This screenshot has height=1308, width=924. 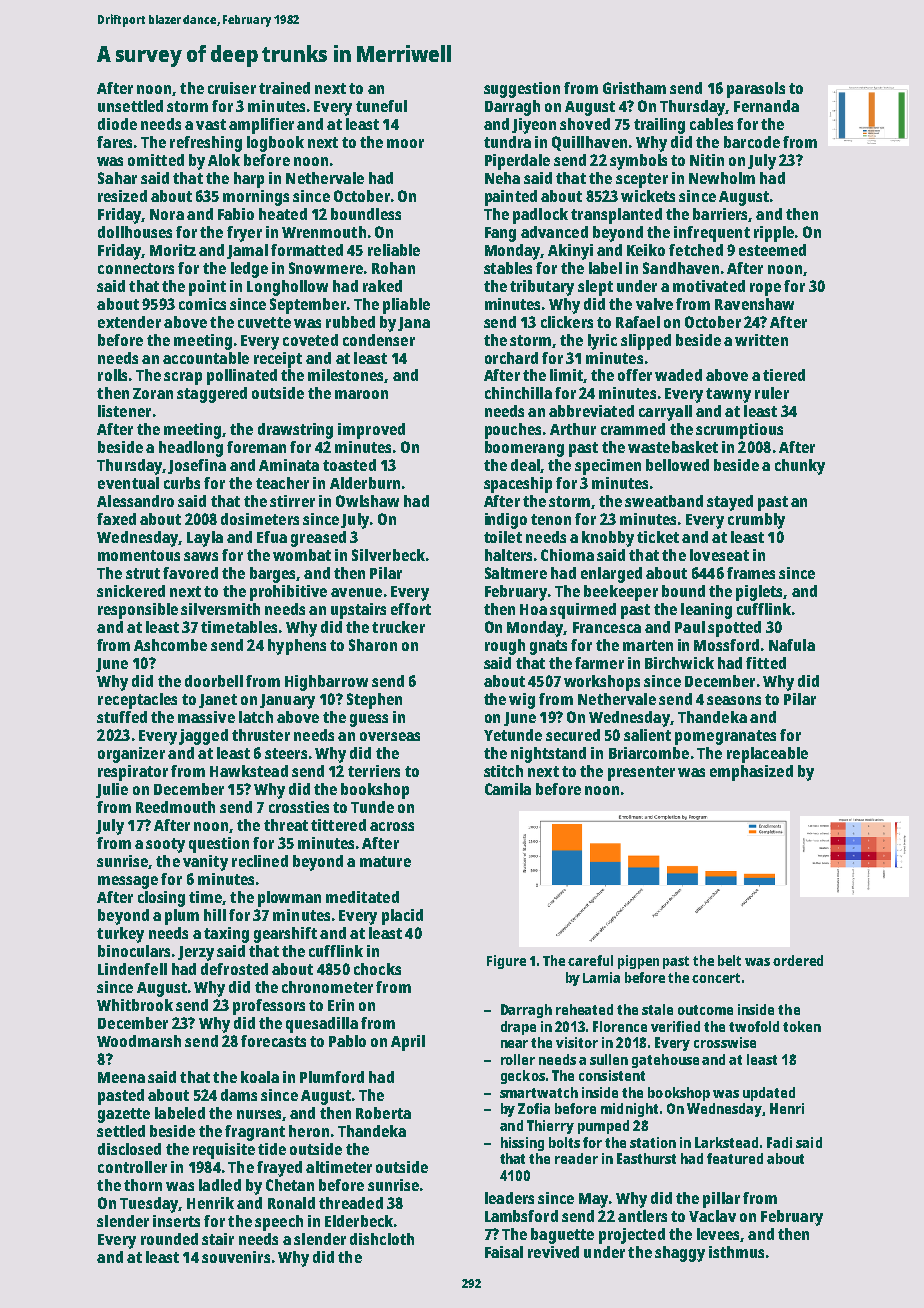 I want to click on written, so click(x=761, y=340).
